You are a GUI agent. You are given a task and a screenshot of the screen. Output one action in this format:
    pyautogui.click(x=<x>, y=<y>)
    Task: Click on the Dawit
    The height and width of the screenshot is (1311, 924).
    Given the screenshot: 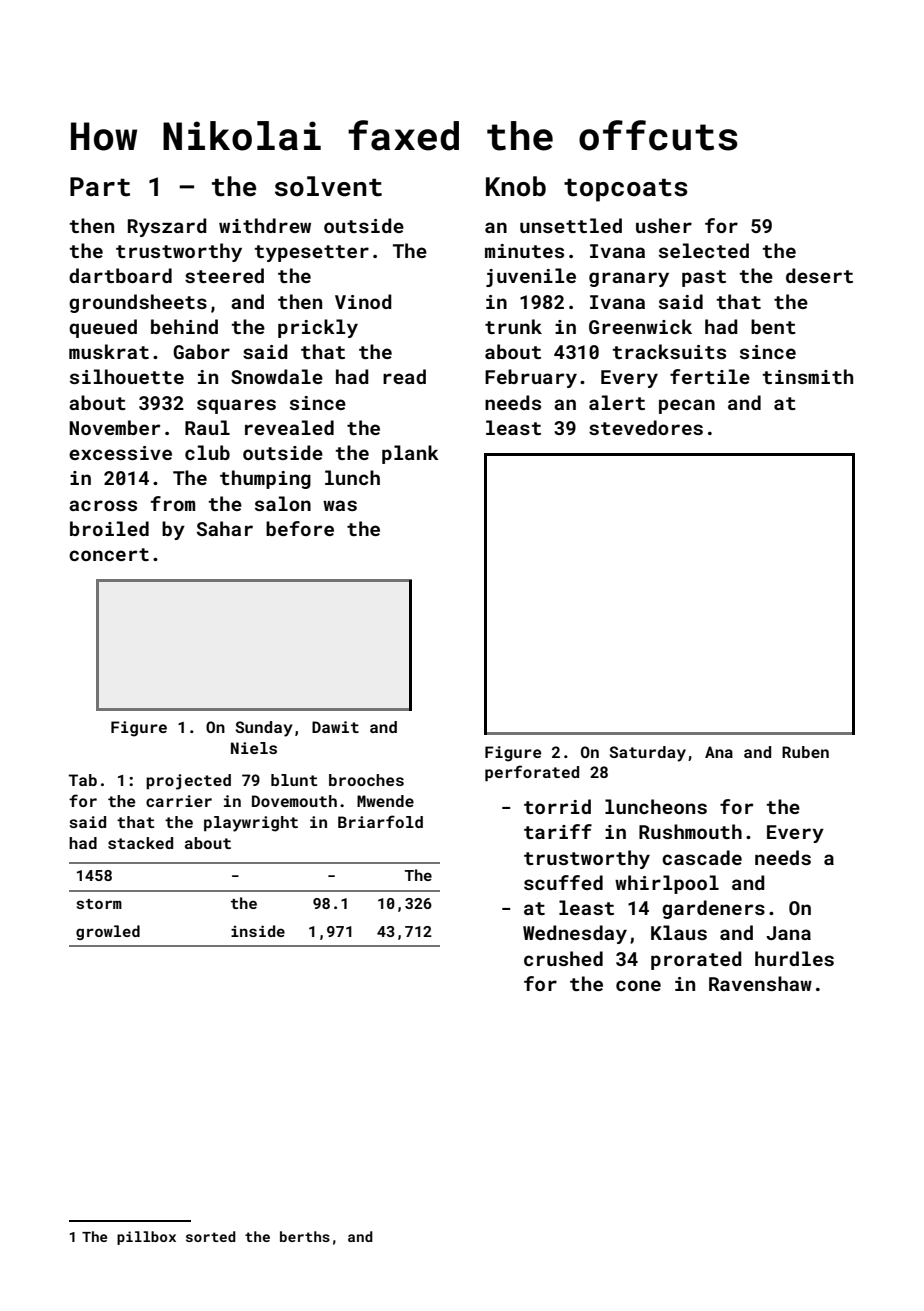 What is the action you would take?
    pyautogui.click(x=335, y=727)
